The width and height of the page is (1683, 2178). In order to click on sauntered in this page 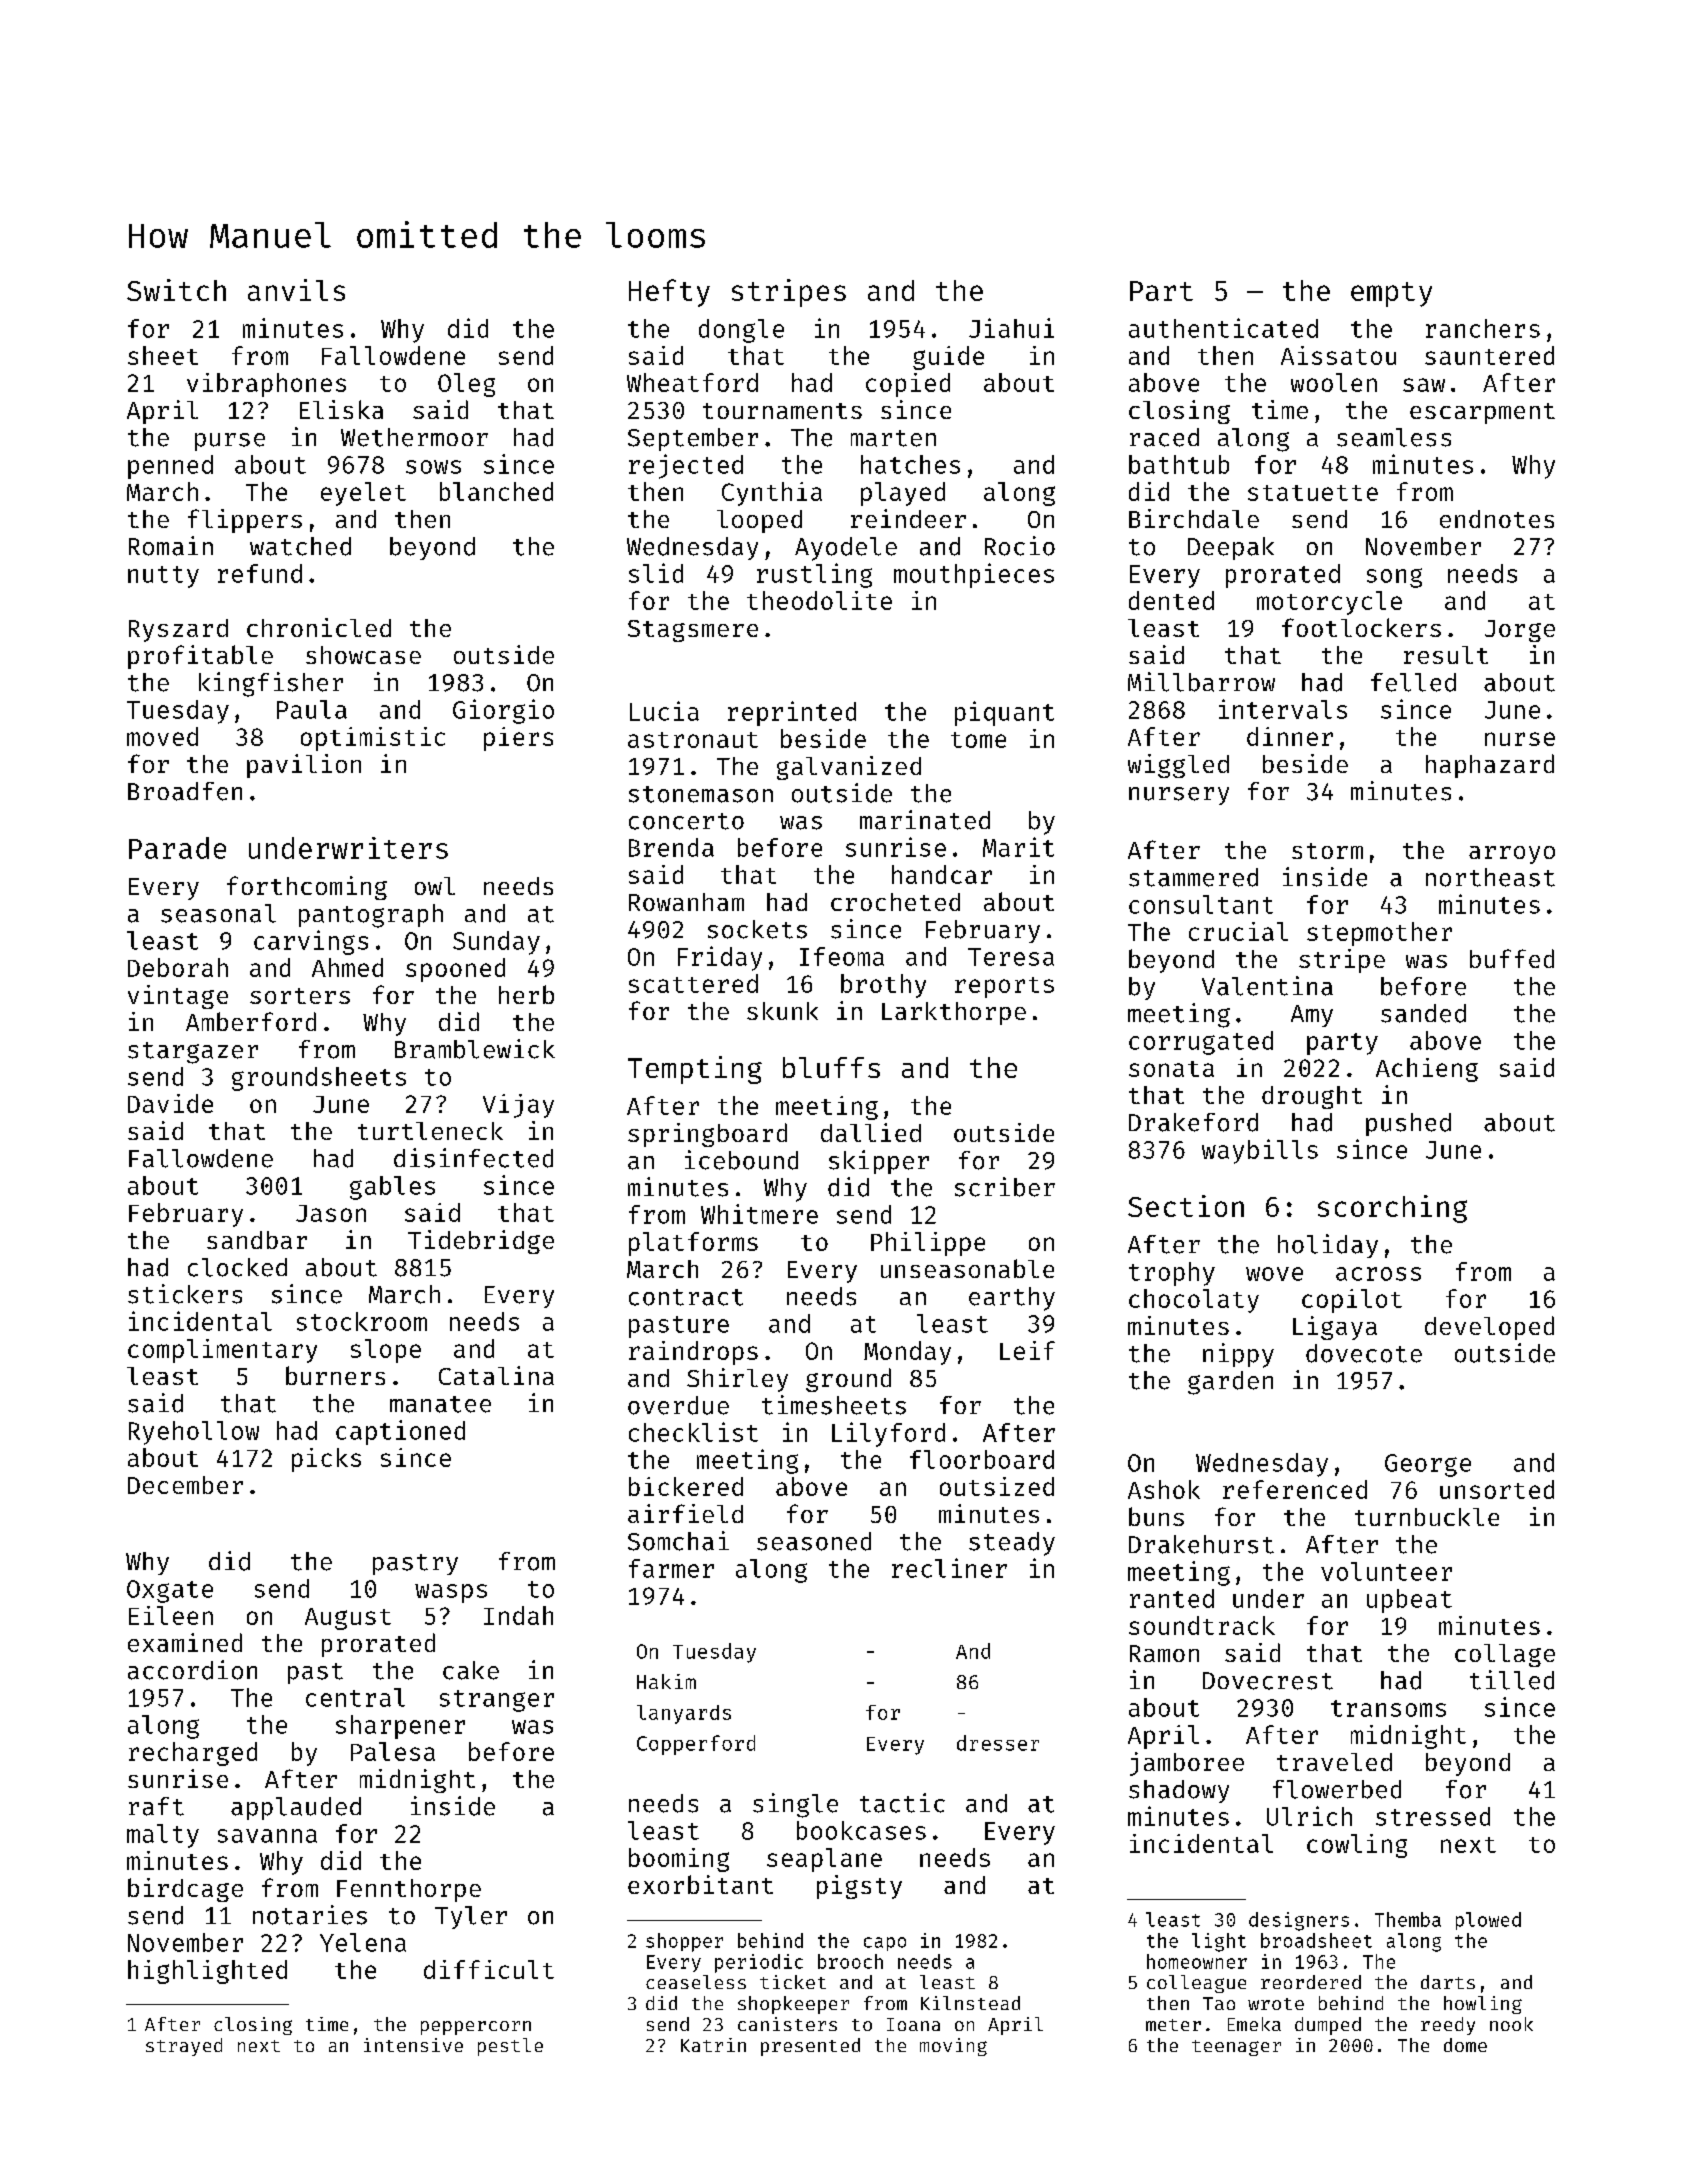, I will do `click(1489, 355)`.
